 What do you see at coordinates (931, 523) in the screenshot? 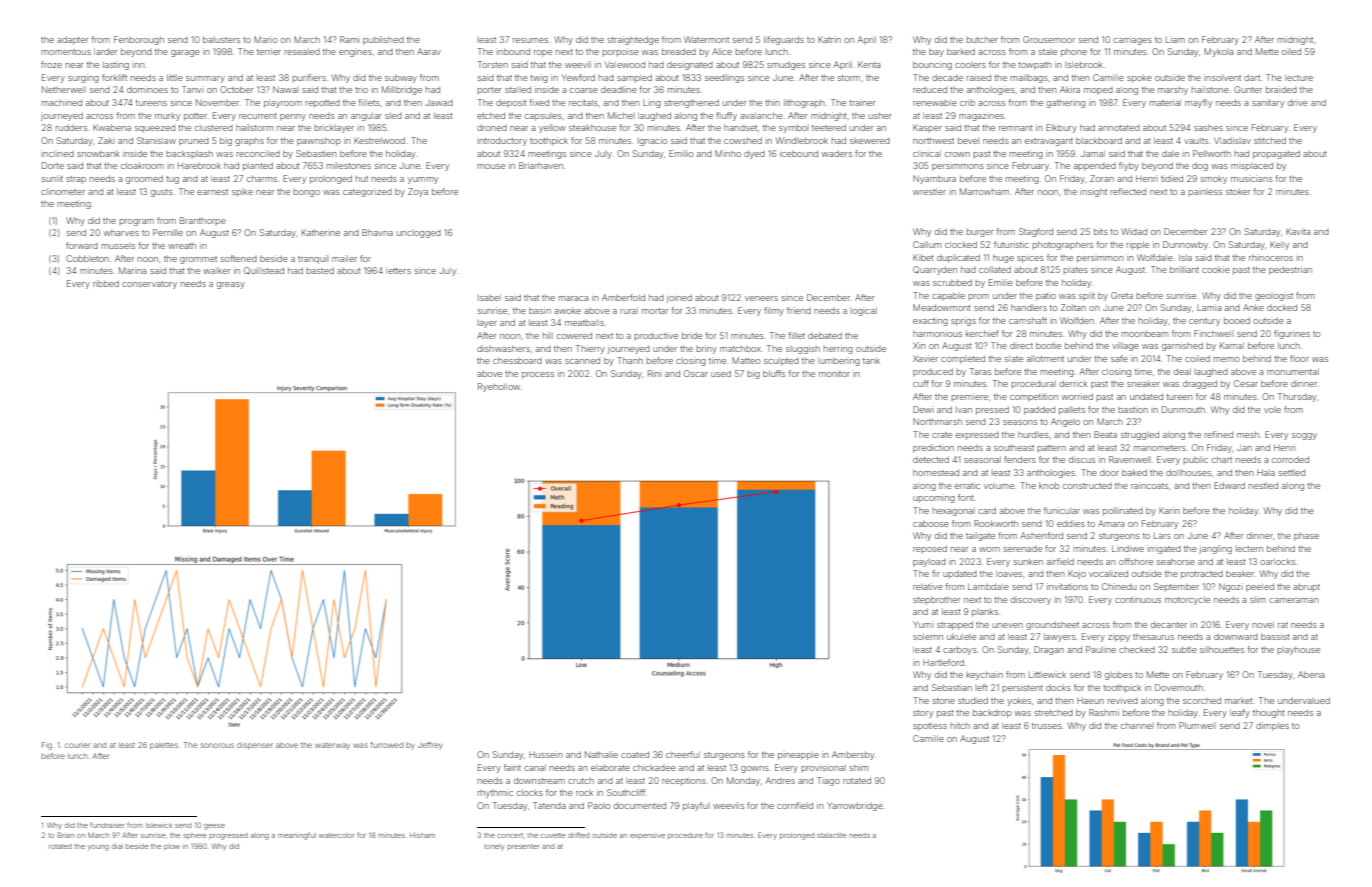
I see `caboose` at bounding box center [931, 523].
